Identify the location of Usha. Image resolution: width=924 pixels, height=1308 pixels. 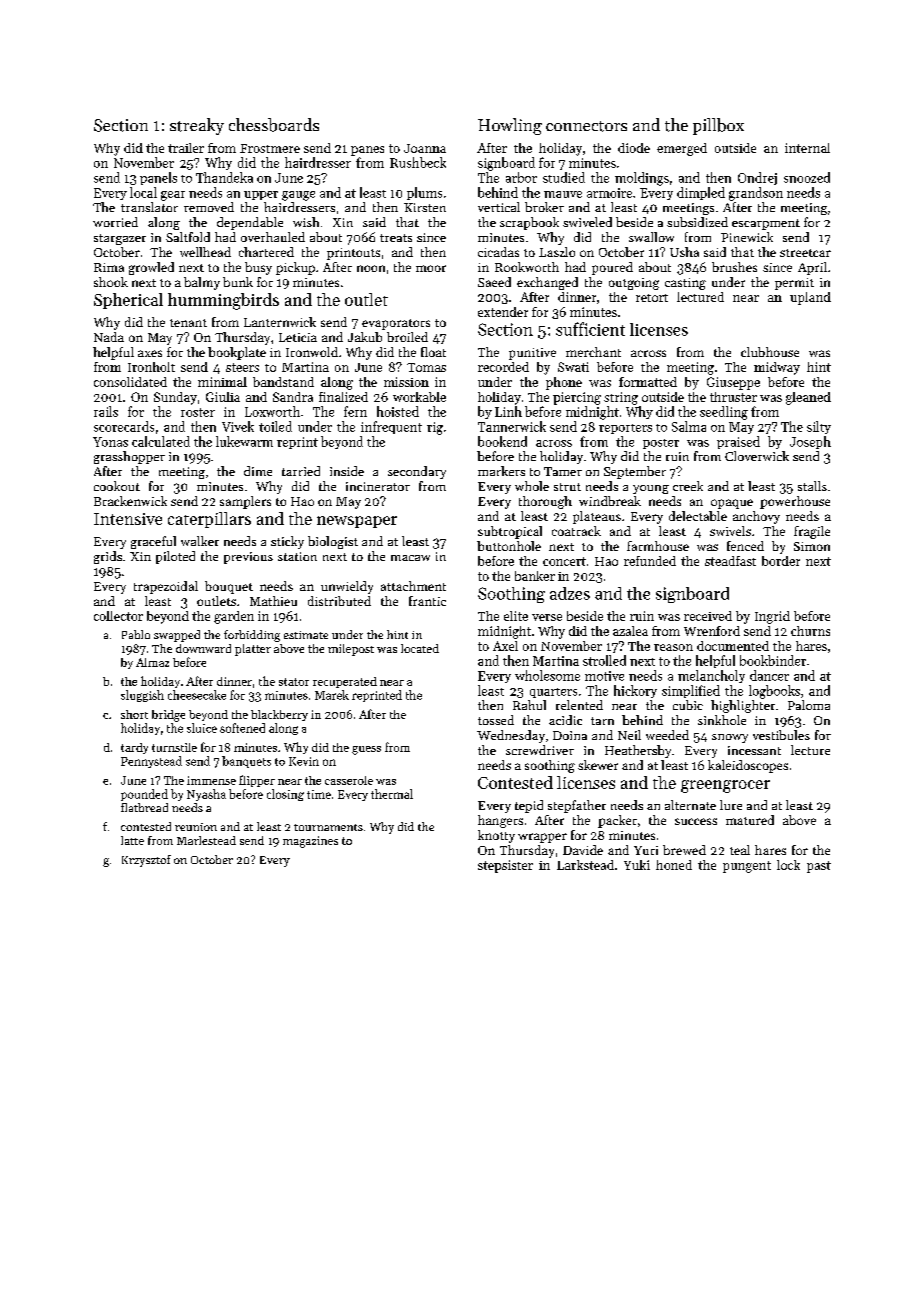
(684, 252).
